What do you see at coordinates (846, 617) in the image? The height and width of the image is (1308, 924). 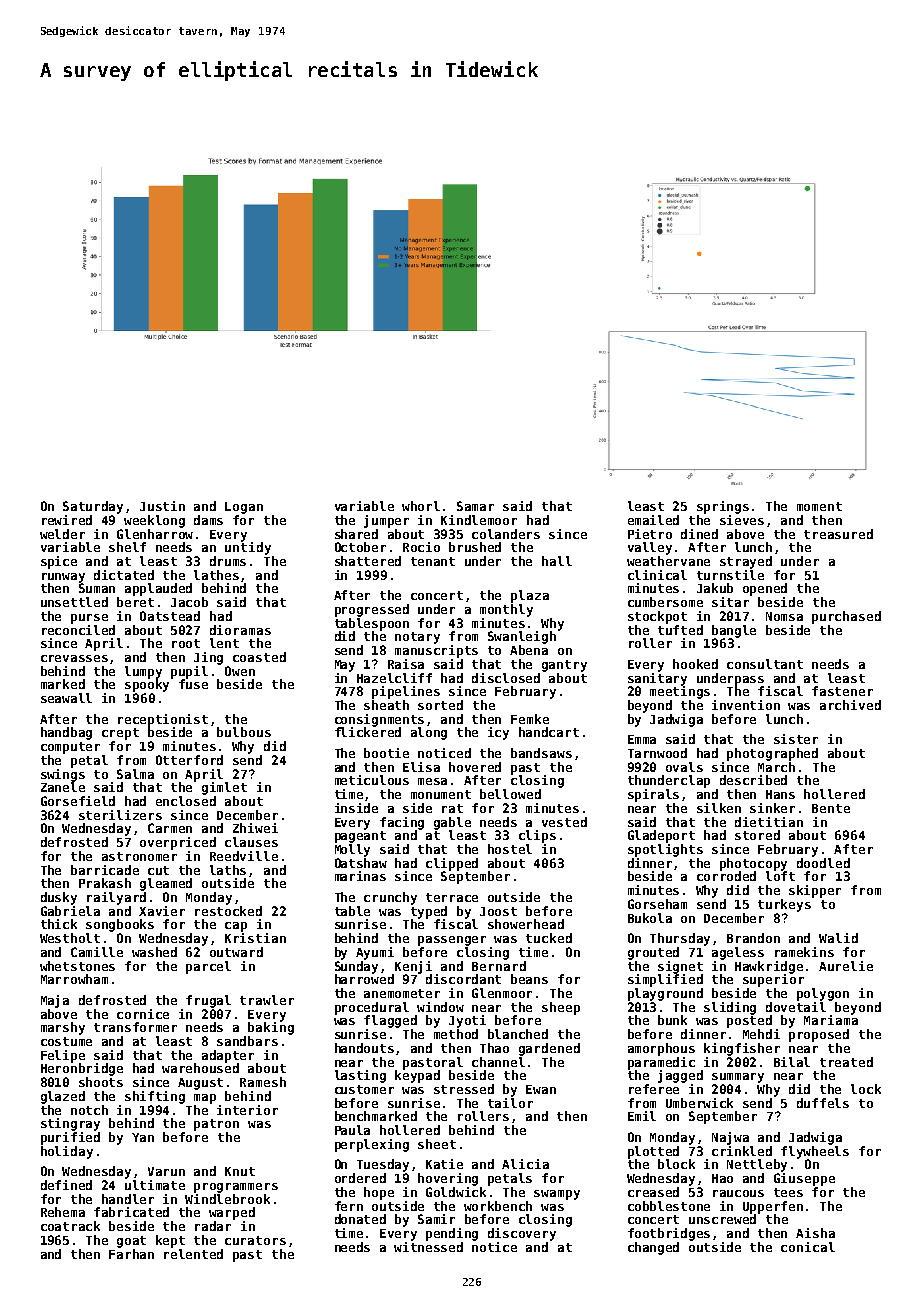 I see `purchased` at bounding box center [846, 617].
